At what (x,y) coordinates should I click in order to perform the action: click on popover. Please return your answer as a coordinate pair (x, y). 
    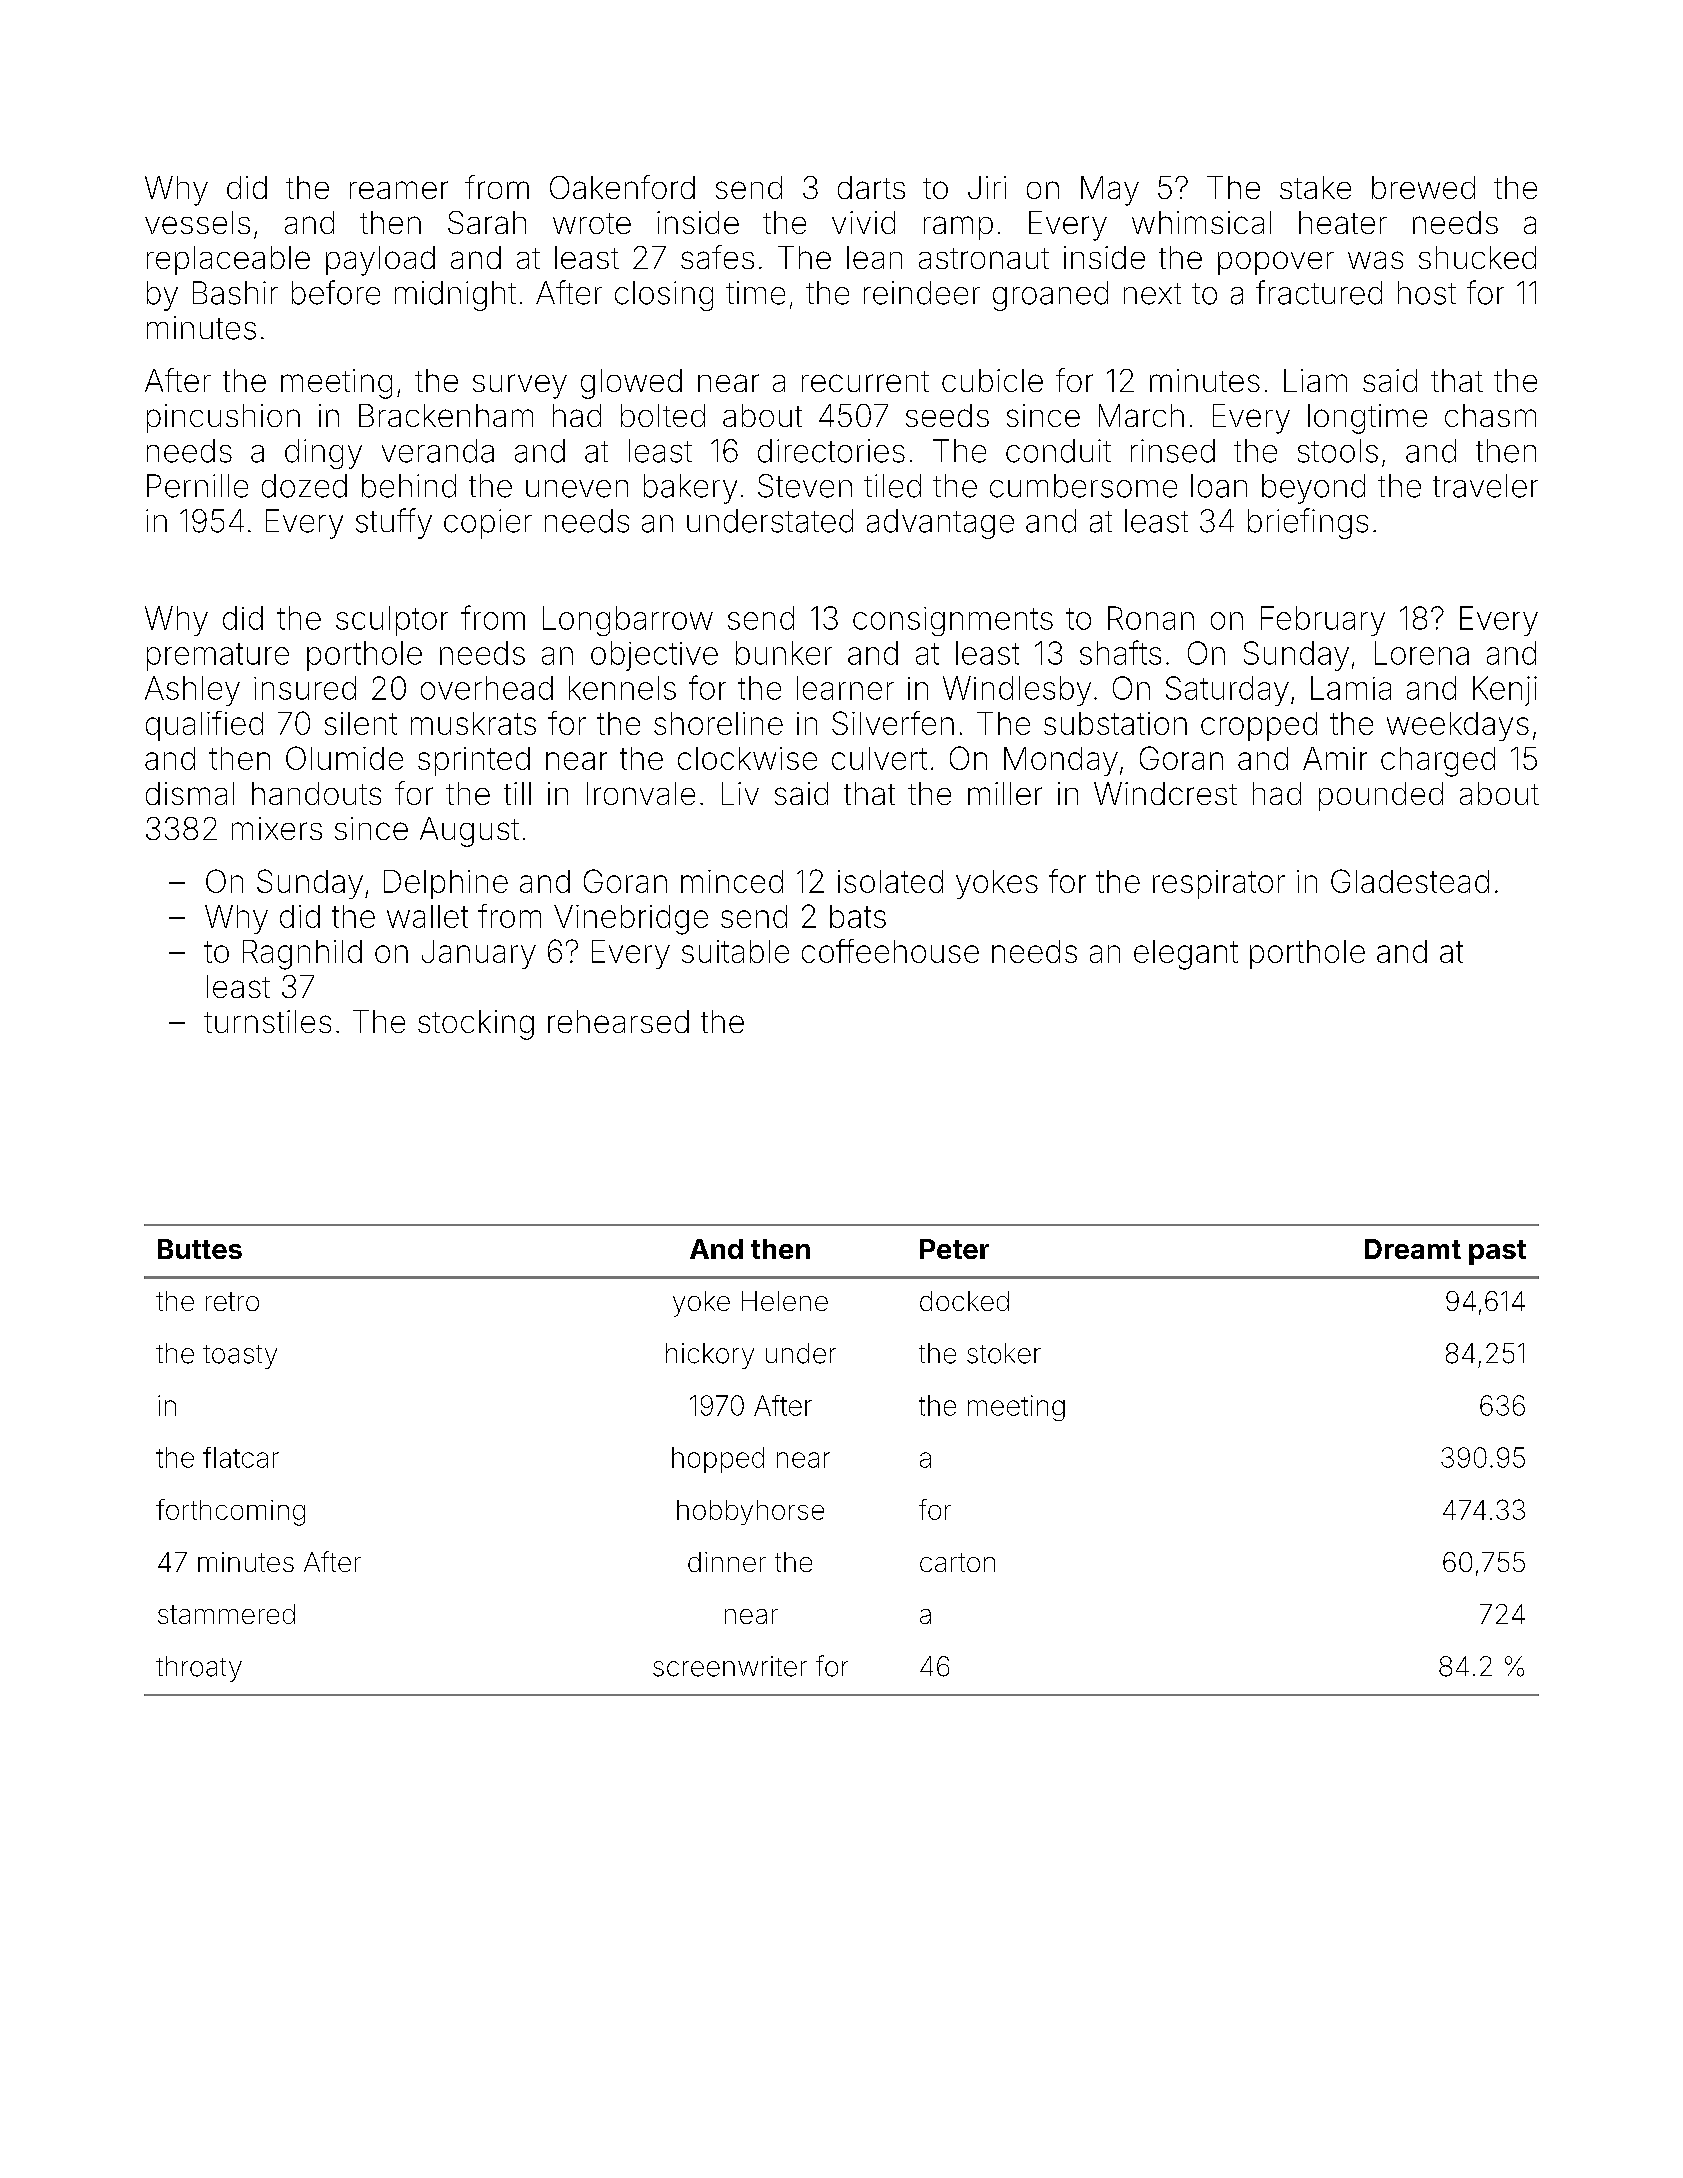
    Looking at the image, I should click on (1276, 263).
